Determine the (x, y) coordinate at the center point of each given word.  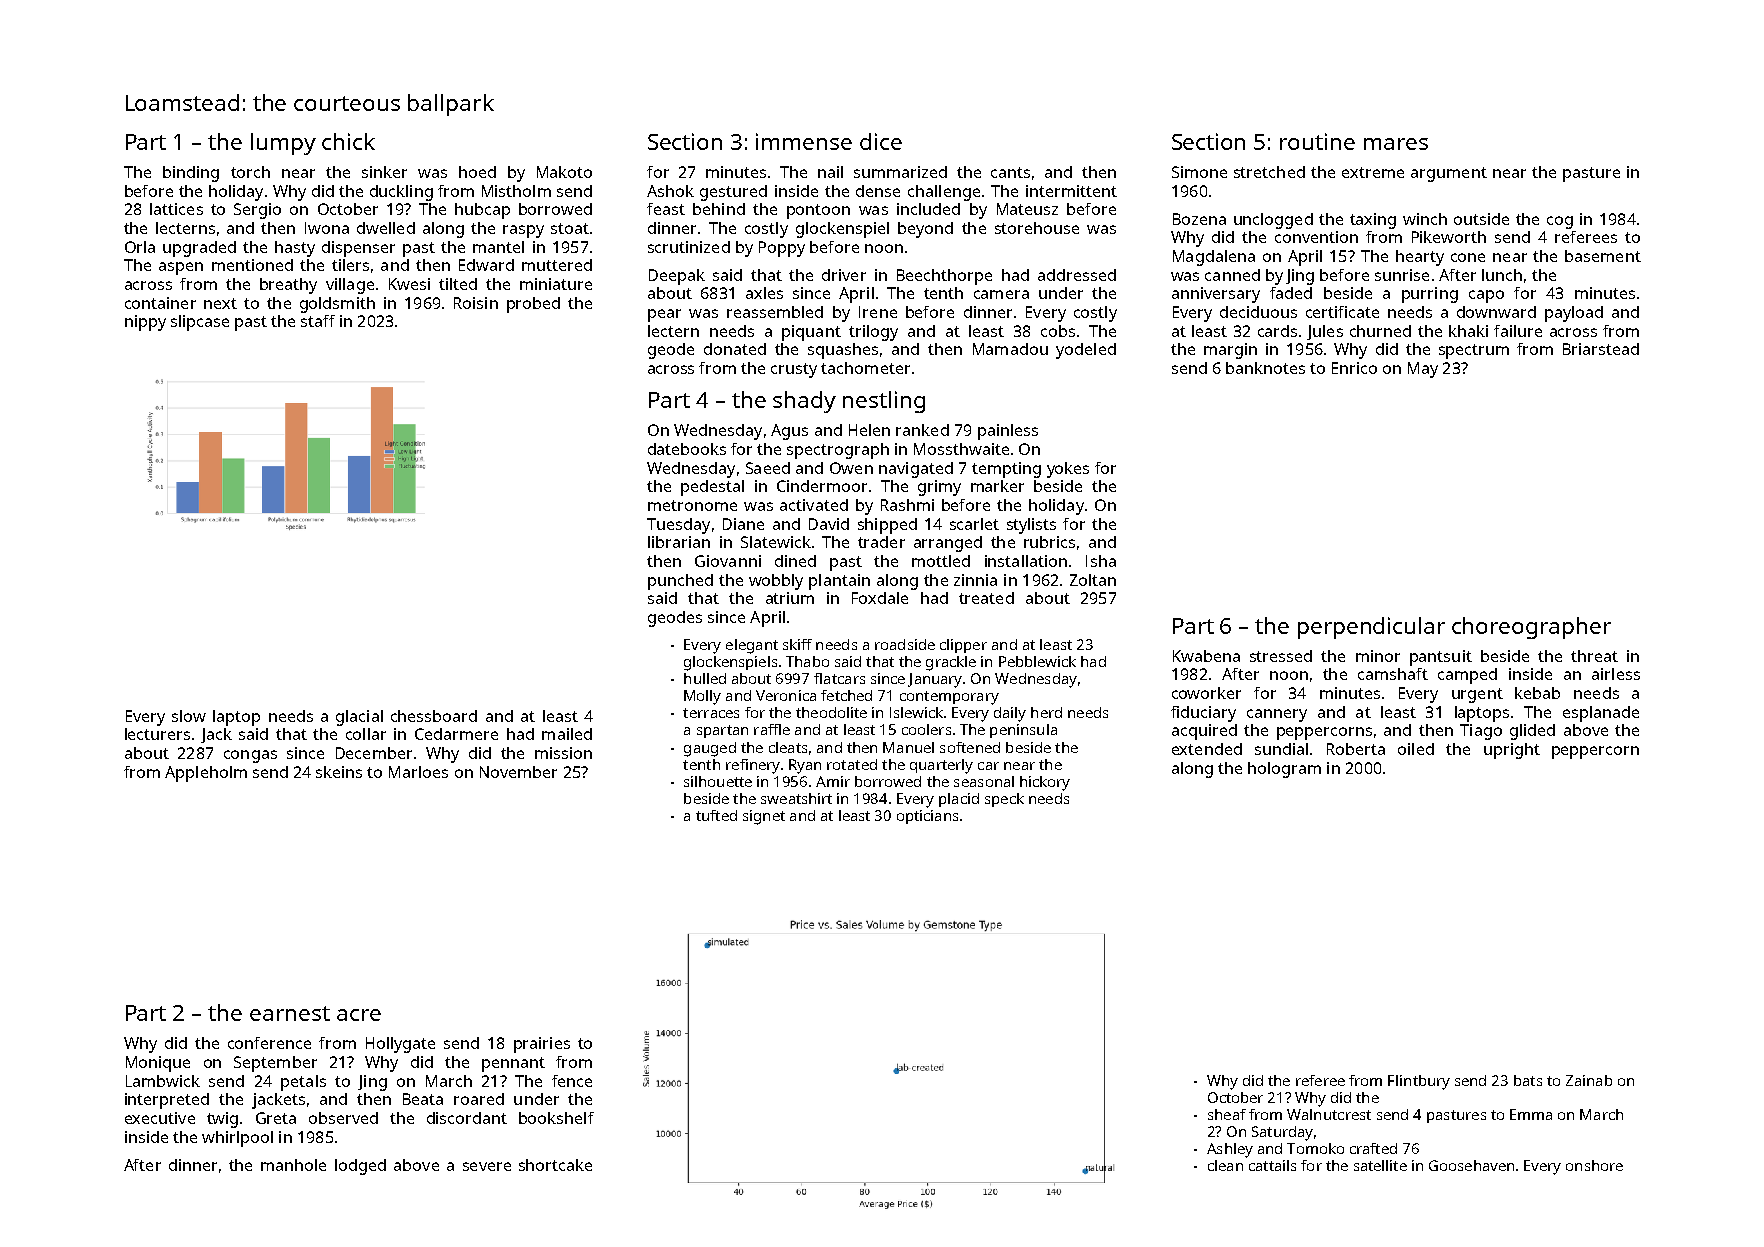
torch (250, 172)
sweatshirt (796, 798)
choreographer (1531, 628)
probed (533, 305)
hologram (1284, 770)
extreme (1373, 172)
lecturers (157, 734)
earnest (290, 1013)
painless (1008, 432)
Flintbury (1419, 1082)
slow (189, 716)
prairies (542, 1045)
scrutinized (689, 247)
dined (795, 561)
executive (160, 1118)
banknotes (1265, 368)
